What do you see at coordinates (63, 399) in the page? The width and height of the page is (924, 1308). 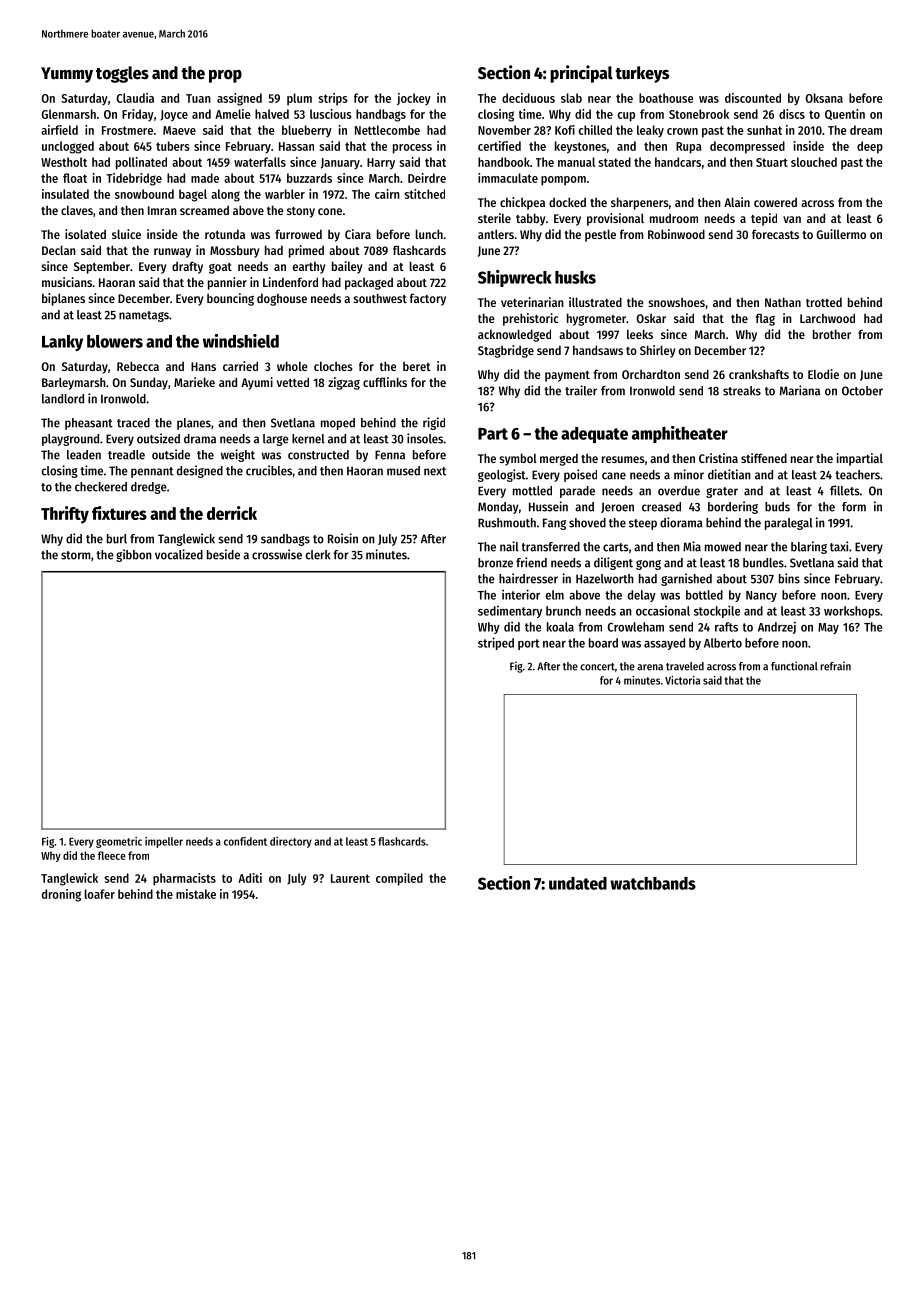 I see `landlord` at bounding box center [63, 399].
